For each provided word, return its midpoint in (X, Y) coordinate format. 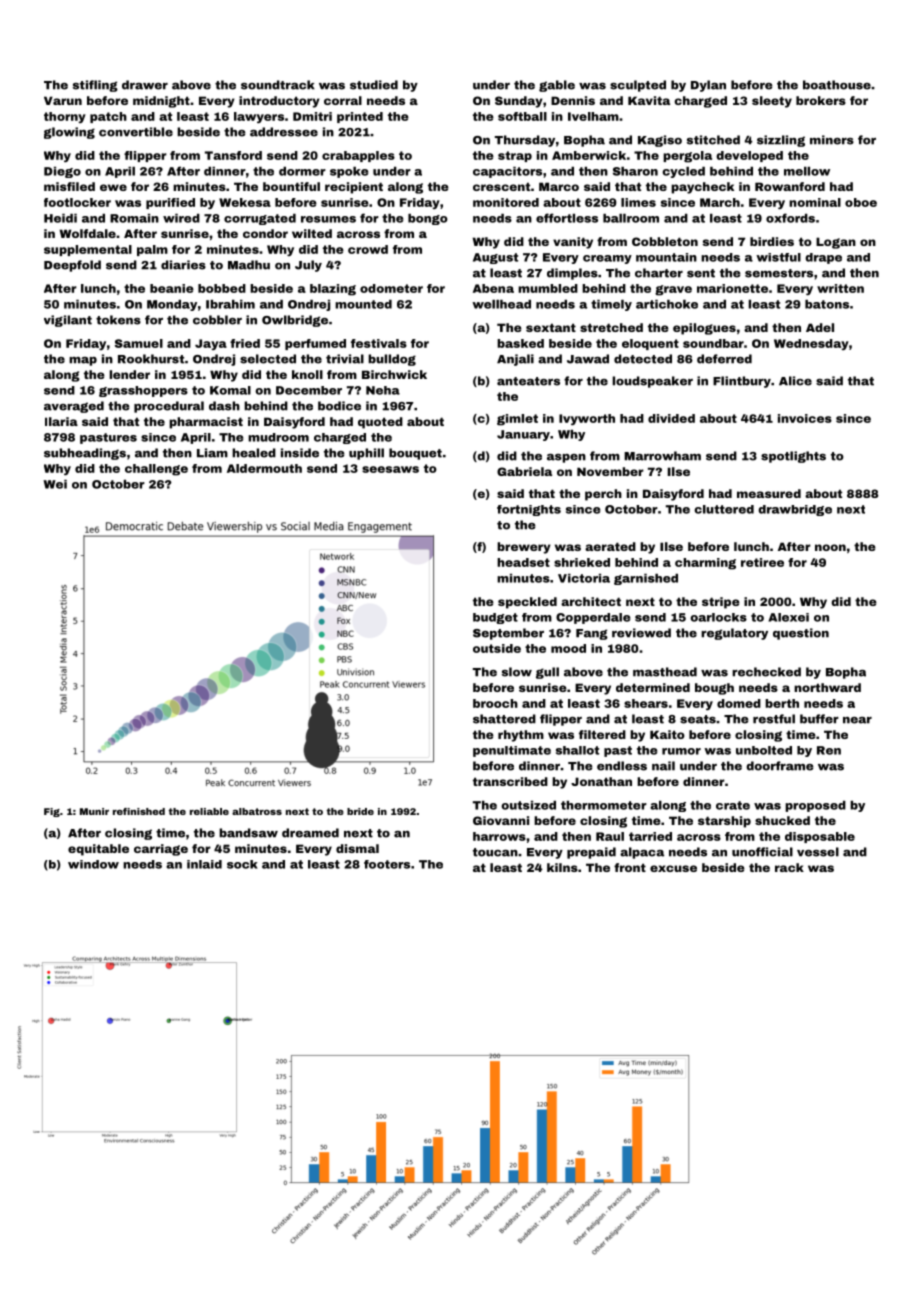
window (93, 864)
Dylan (708, 86)
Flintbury (742, 382)
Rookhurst (151, 359)
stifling (95, 86)
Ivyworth (587, 419)
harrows (499, 836)
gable (557, 86)
